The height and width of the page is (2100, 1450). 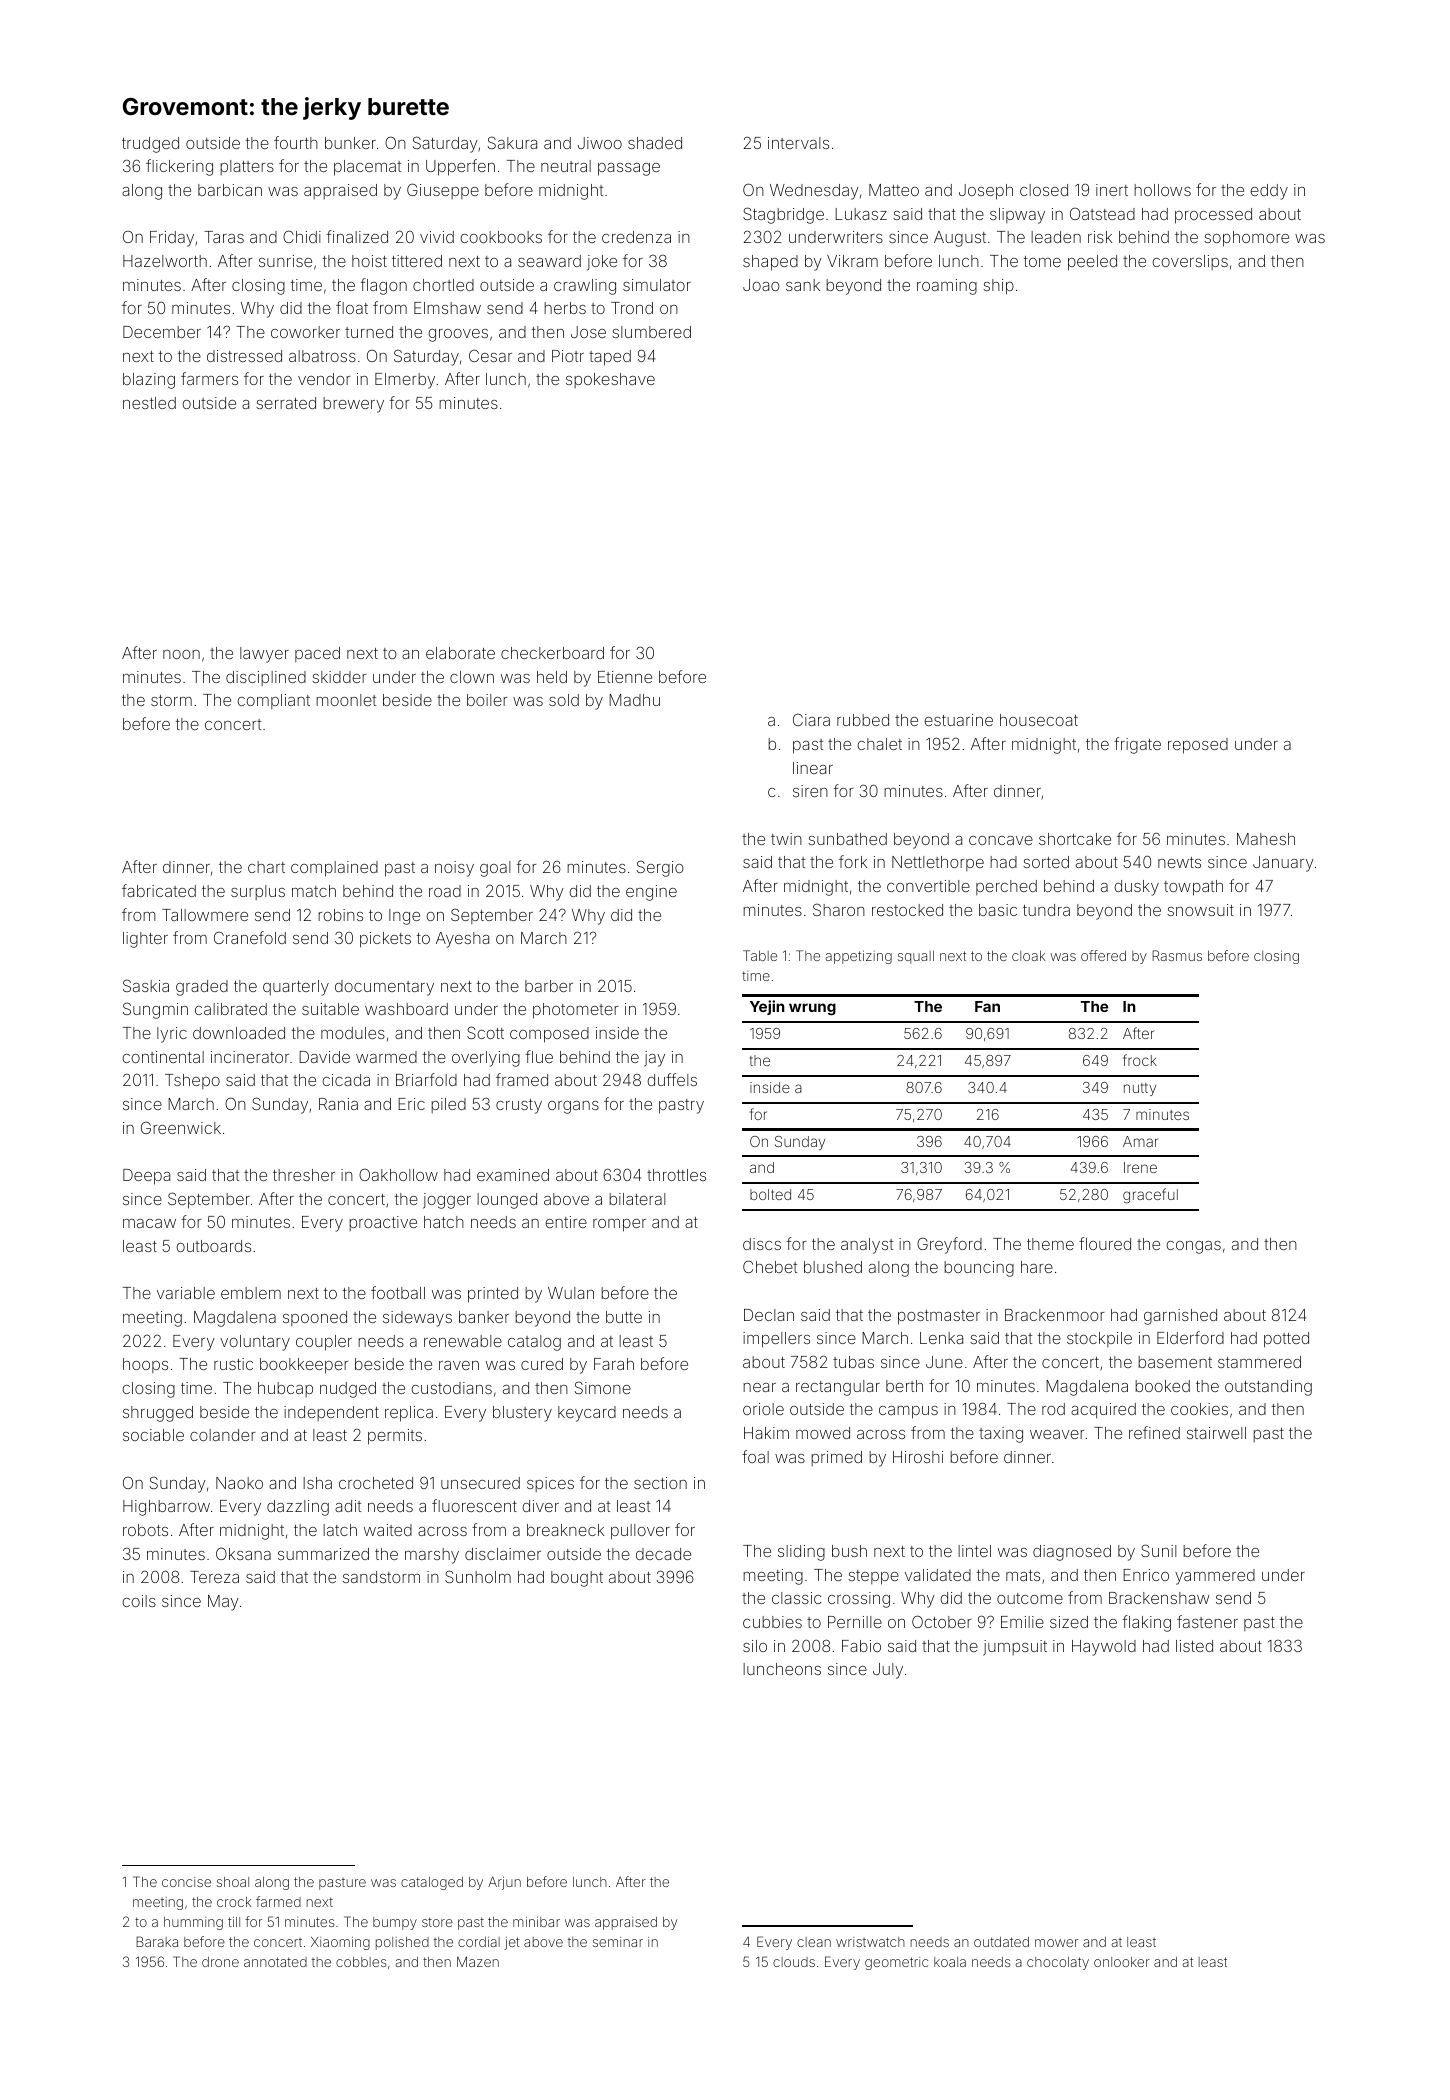 What do you see at coordinates (1122, 1962) in the page?
I see `onlooker` at bounding box center [1122, 1962].
